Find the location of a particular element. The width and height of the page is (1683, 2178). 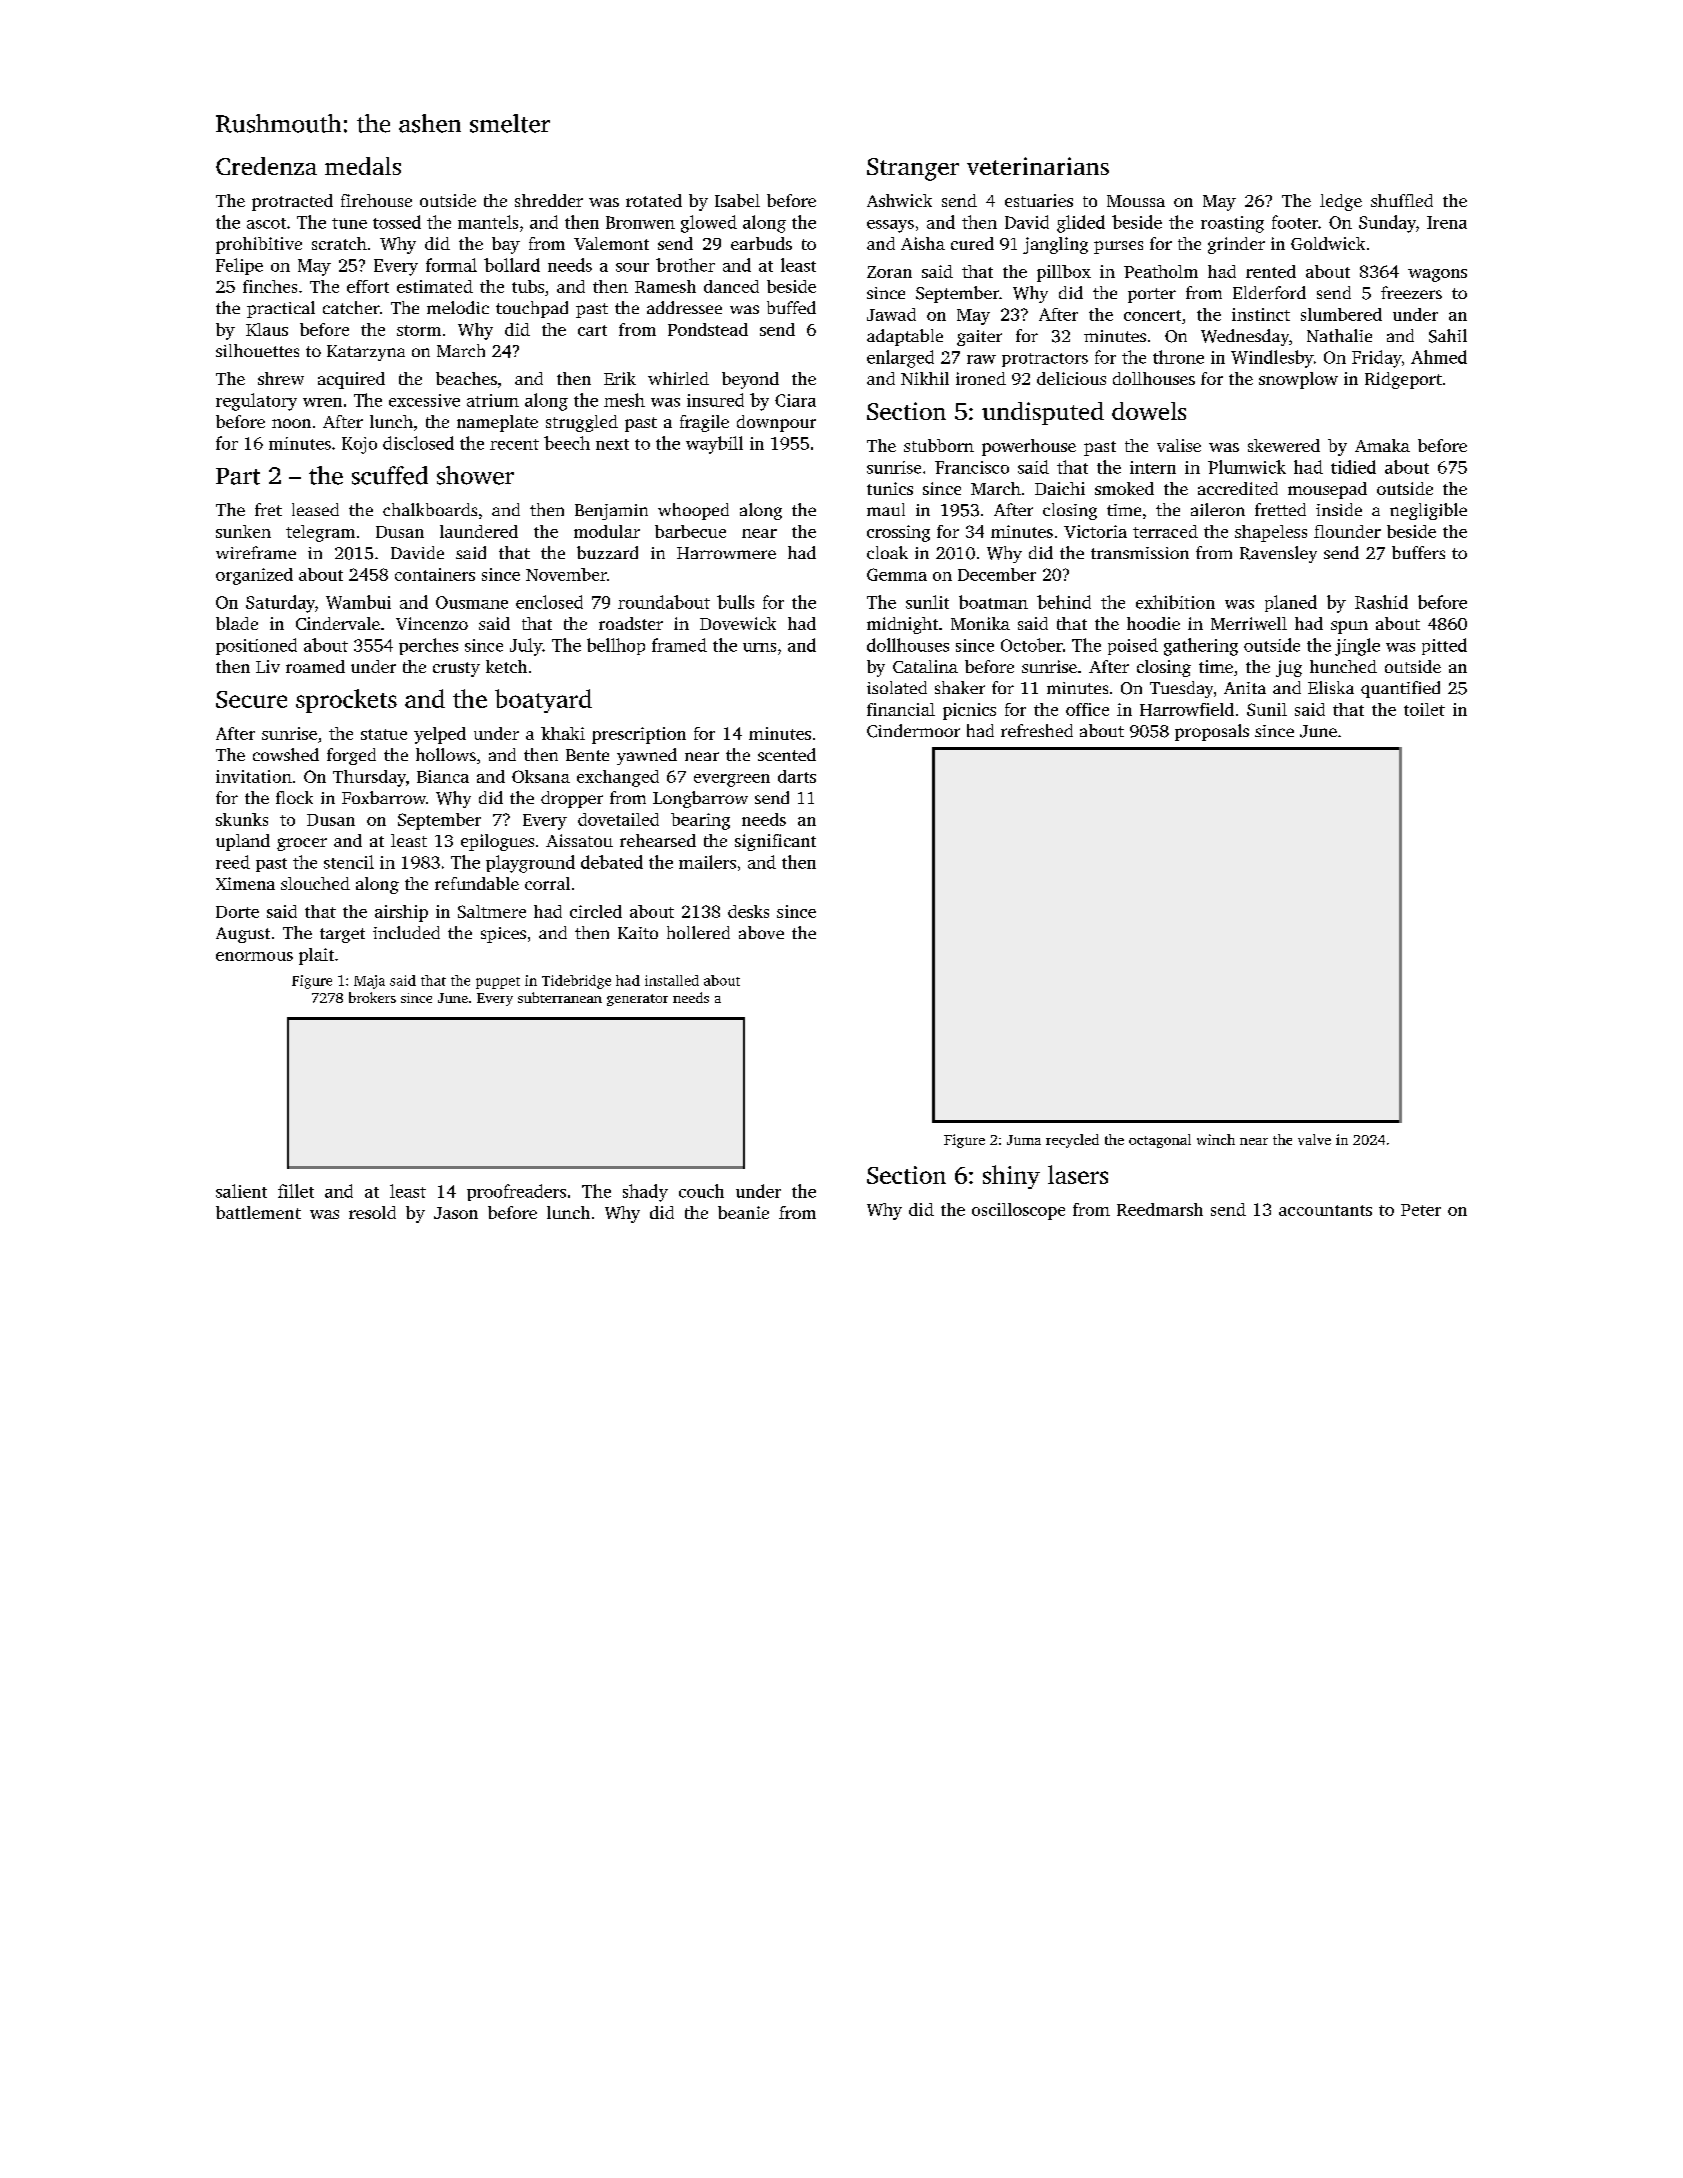

July is located at coordinates (526, 647).
